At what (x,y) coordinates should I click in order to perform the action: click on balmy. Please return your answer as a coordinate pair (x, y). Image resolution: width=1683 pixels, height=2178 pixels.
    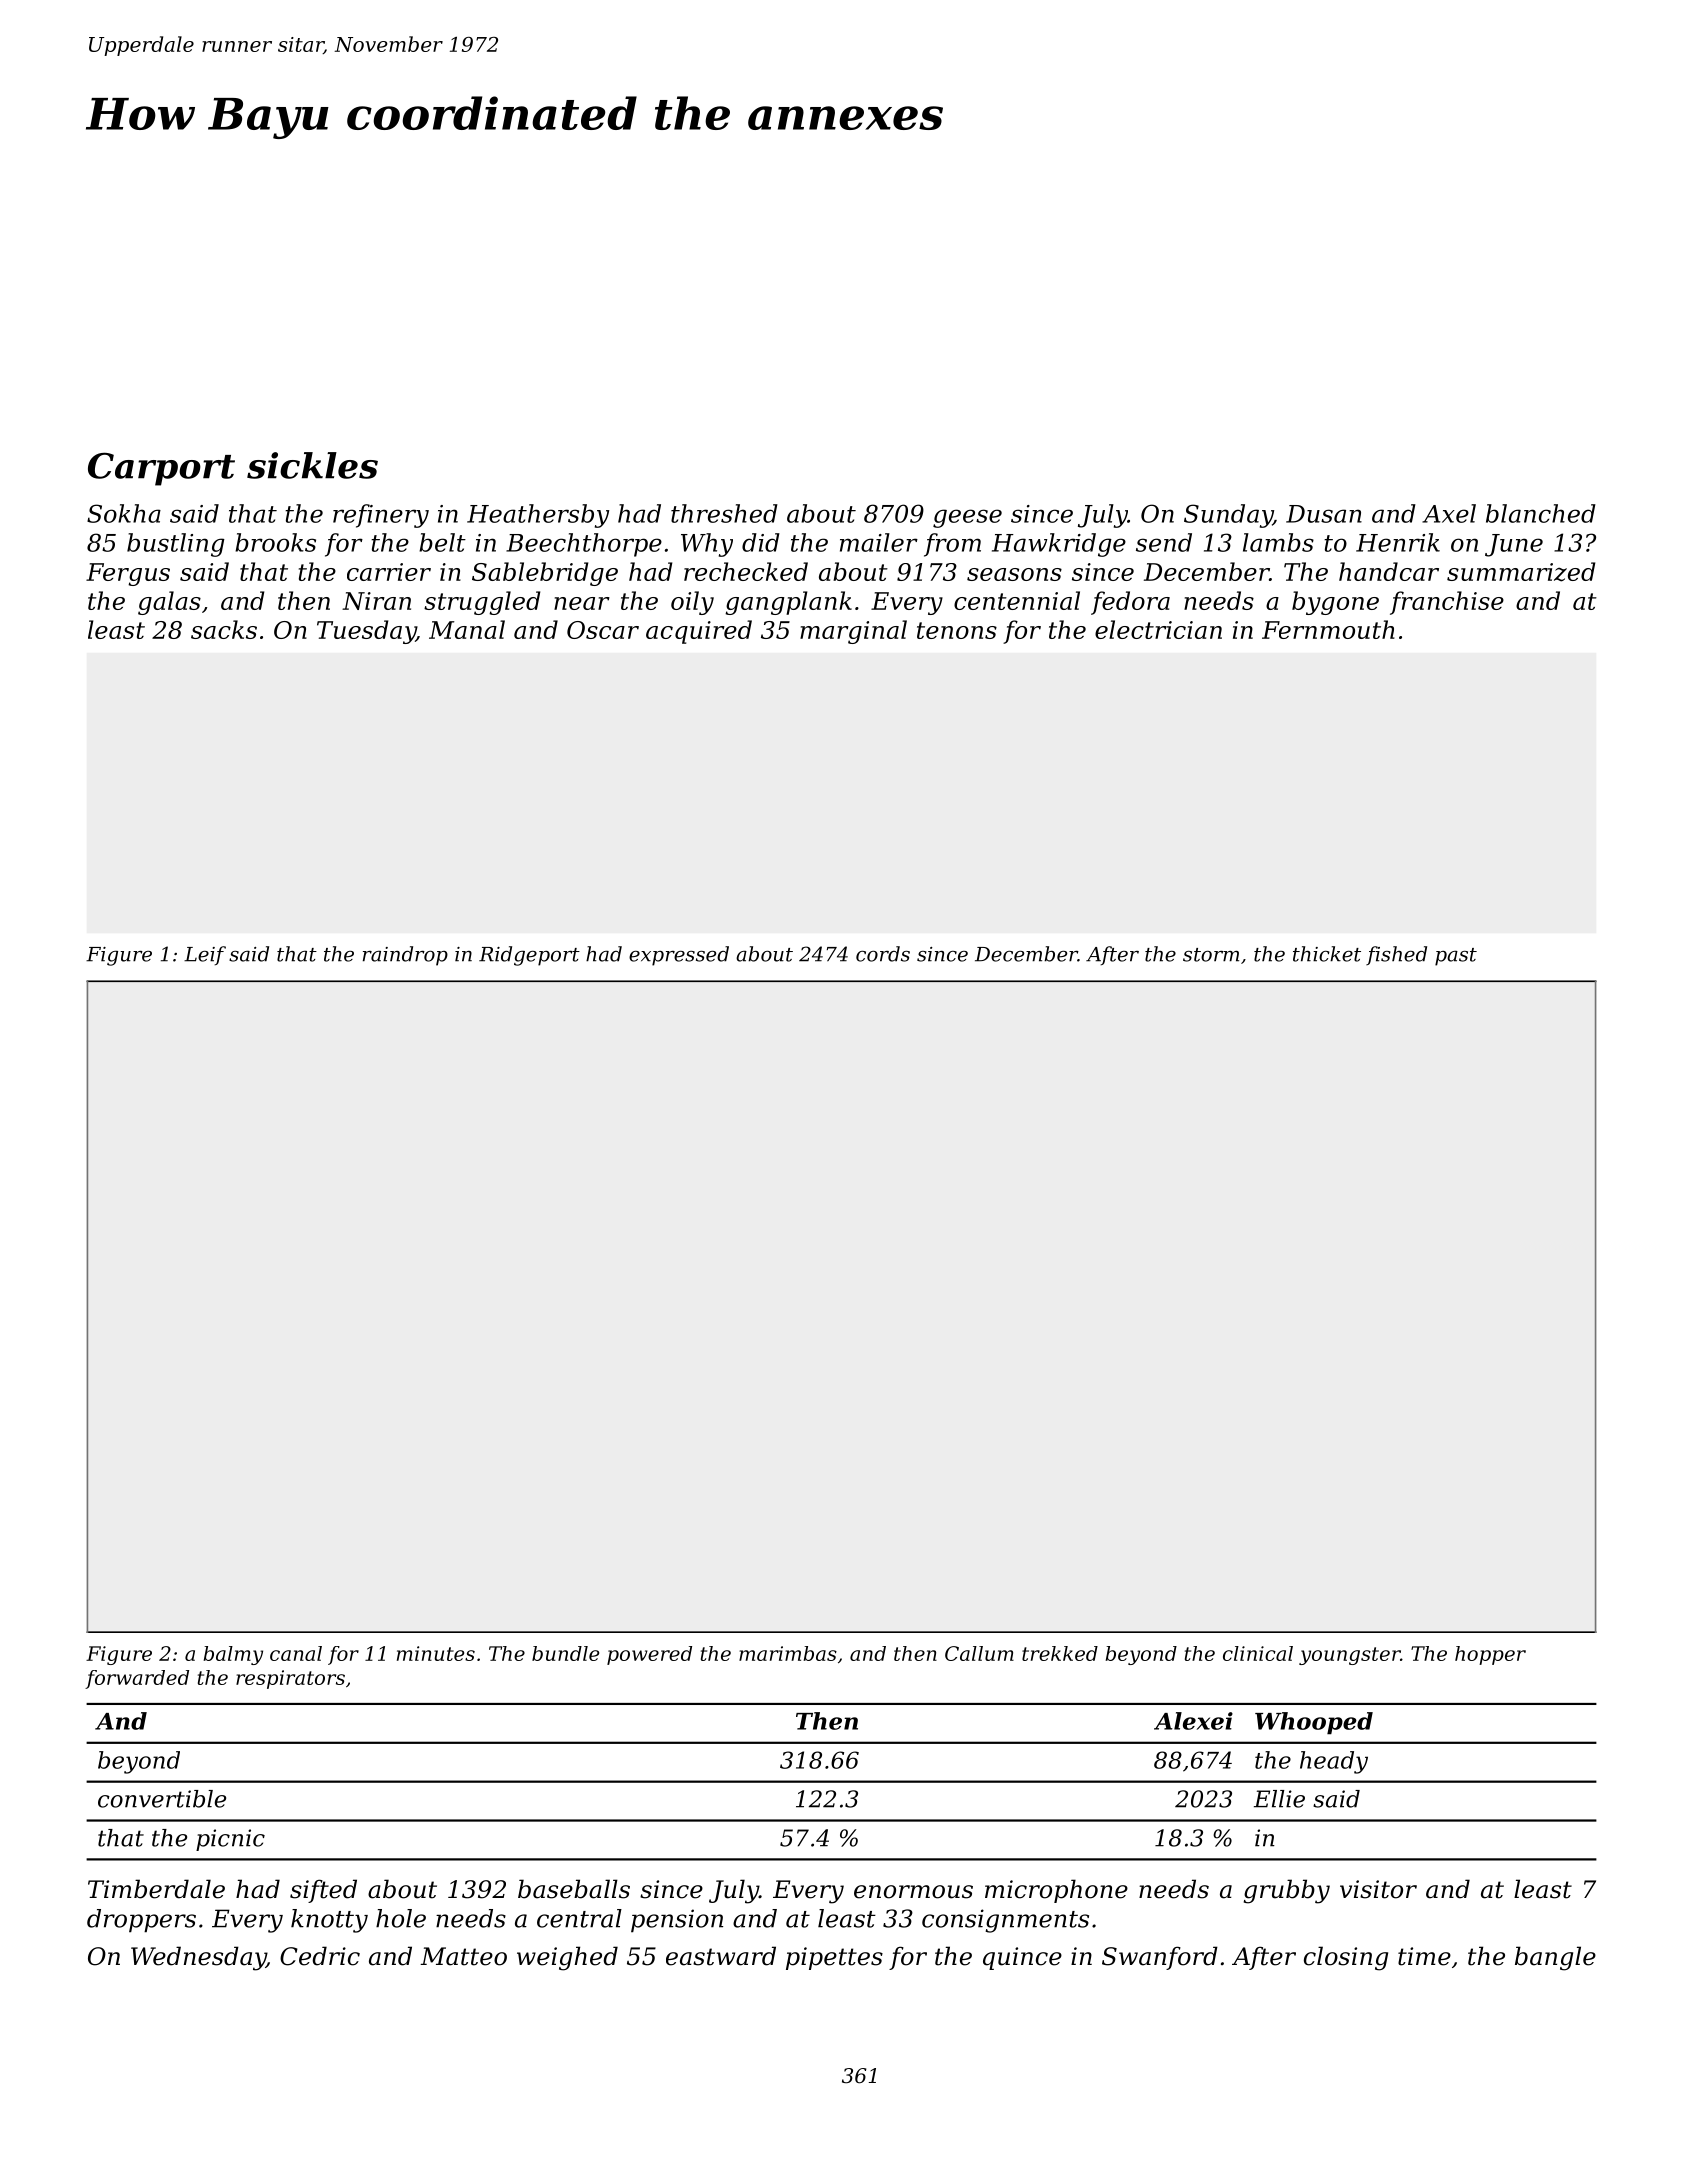
    Looking at the image, I should click on (233, 1655).
